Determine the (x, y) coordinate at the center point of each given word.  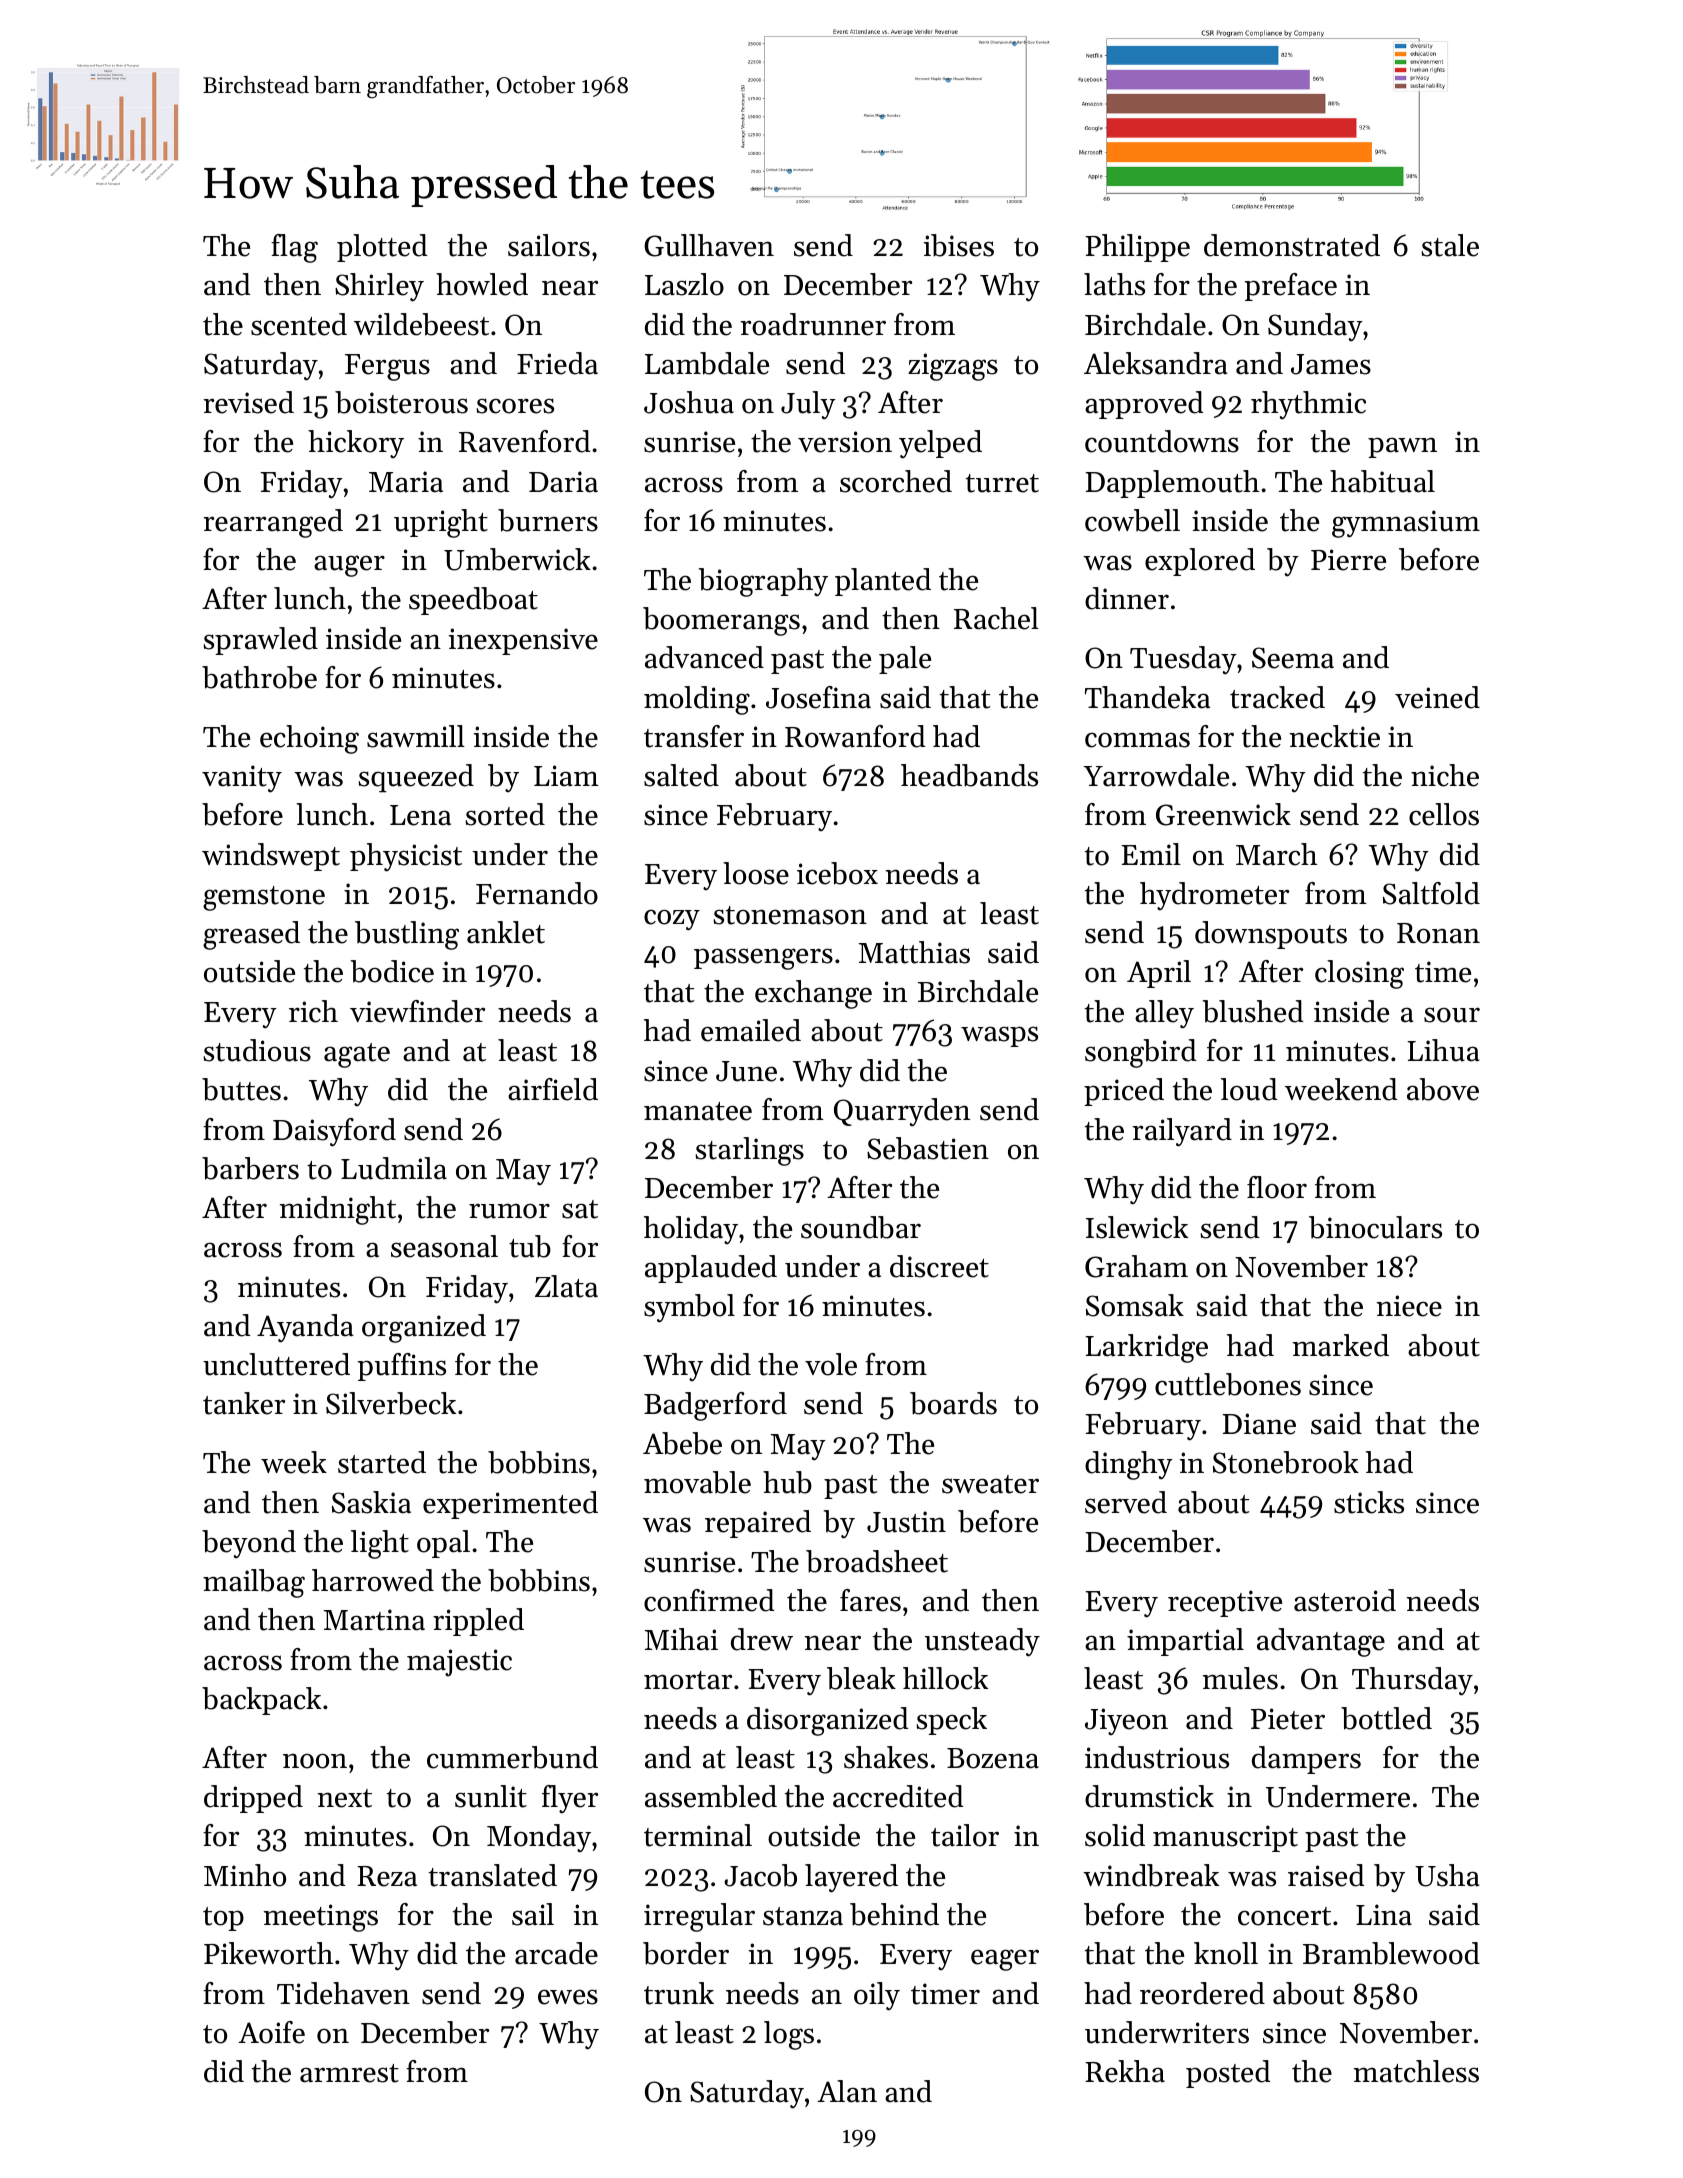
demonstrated (1292, 245)
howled (482, 284)
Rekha (1125, 2071)
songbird (1141, 1053)
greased (251, 935)
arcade (556, 1953)
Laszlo (684, 284)
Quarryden (902, 1112)
